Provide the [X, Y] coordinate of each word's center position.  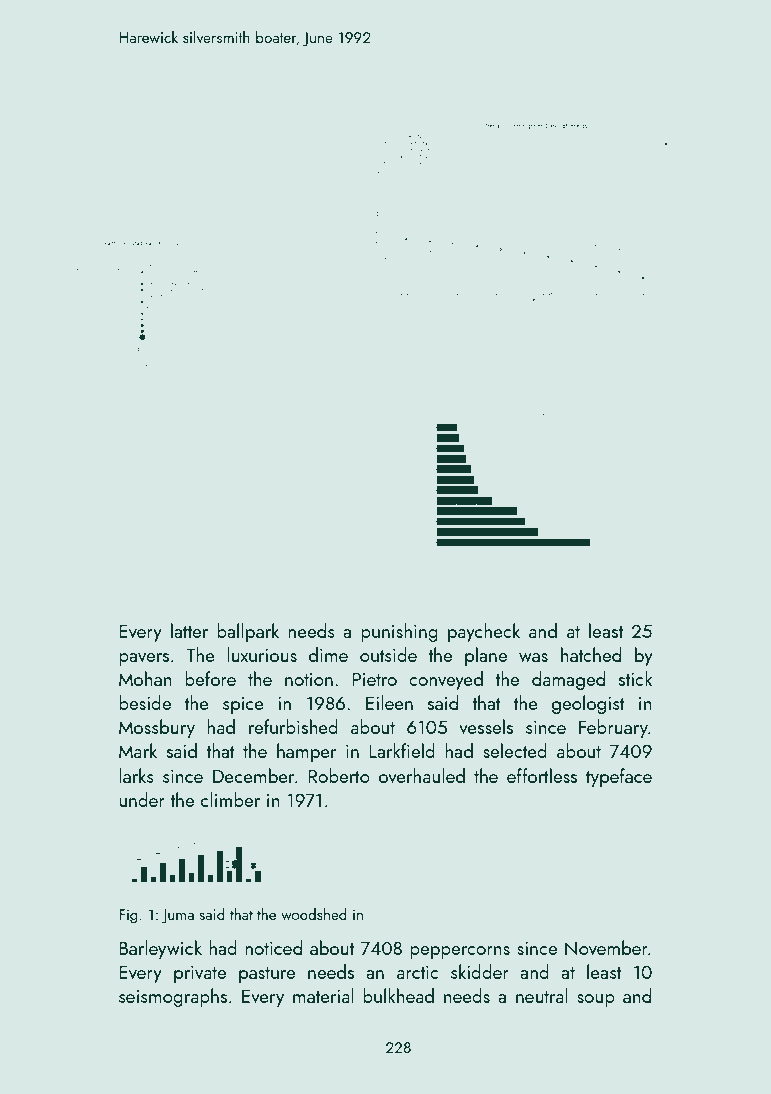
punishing [399, 632]
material [323, 995]
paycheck [484, 632]
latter [189, 630]
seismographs [173, 997]
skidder [480, 971]
